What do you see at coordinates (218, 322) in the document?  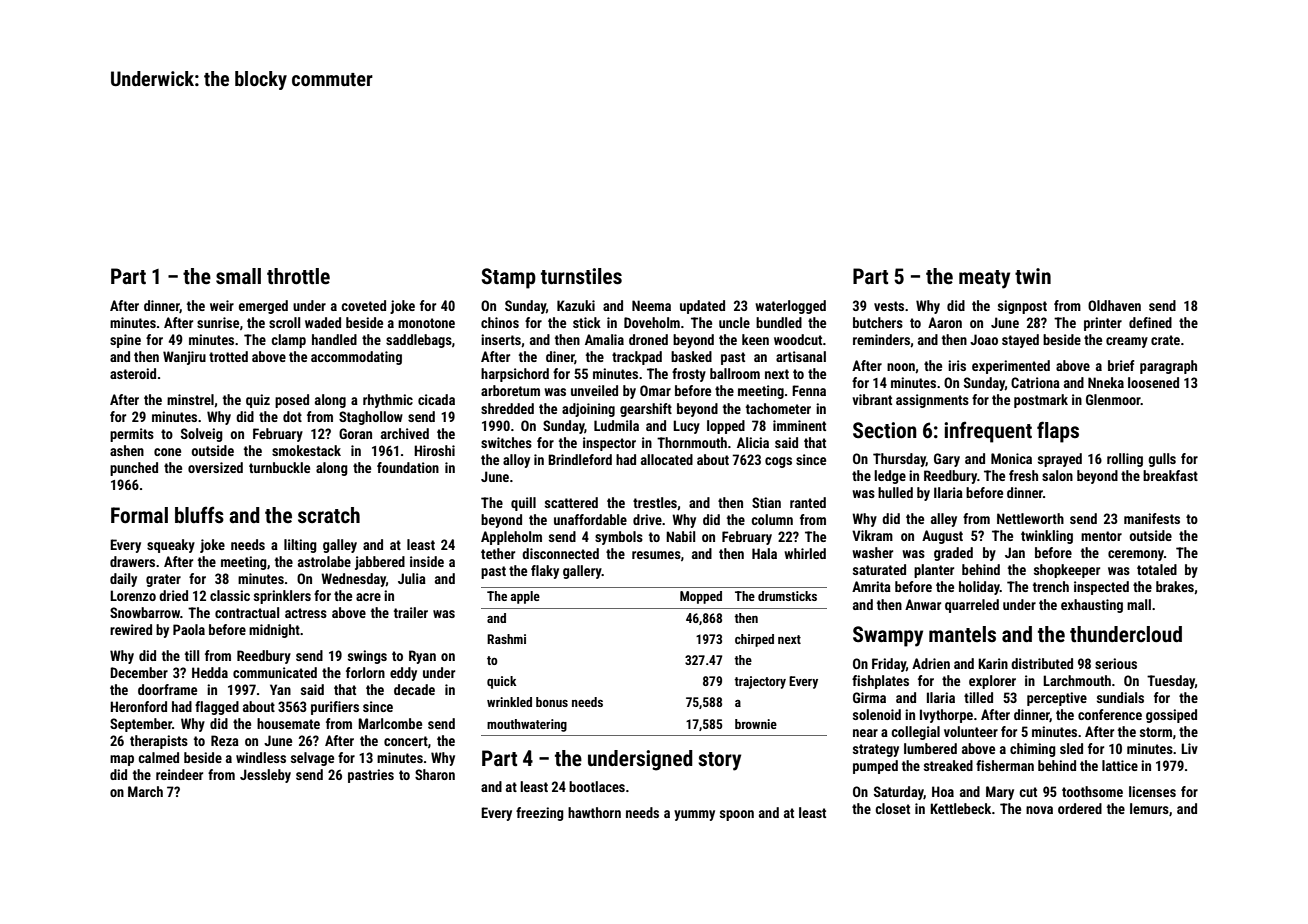 I see `sunrise` at bounding box center [218, 322].
